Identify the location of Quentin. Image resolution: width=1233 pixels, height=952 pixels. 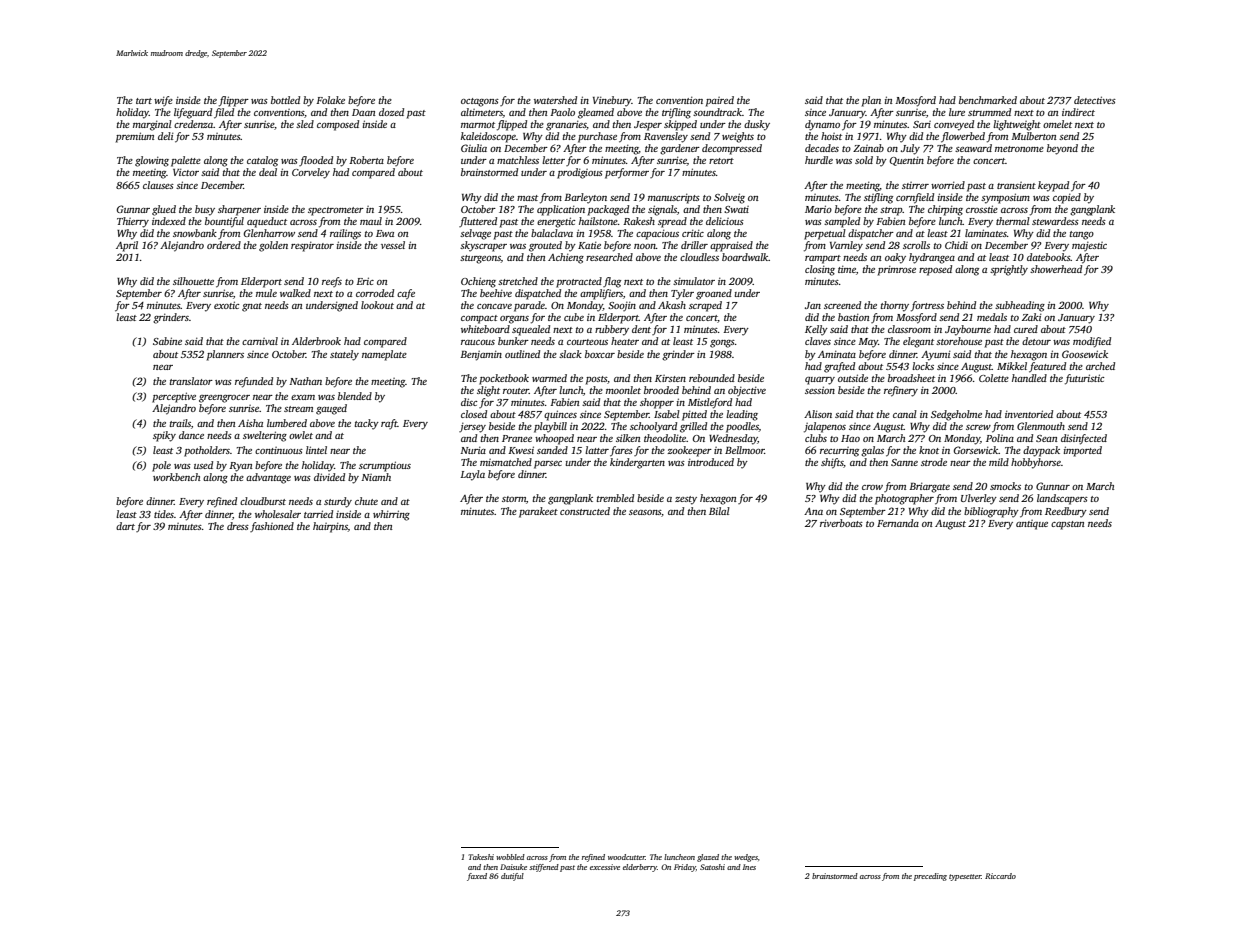
(906, 161).
